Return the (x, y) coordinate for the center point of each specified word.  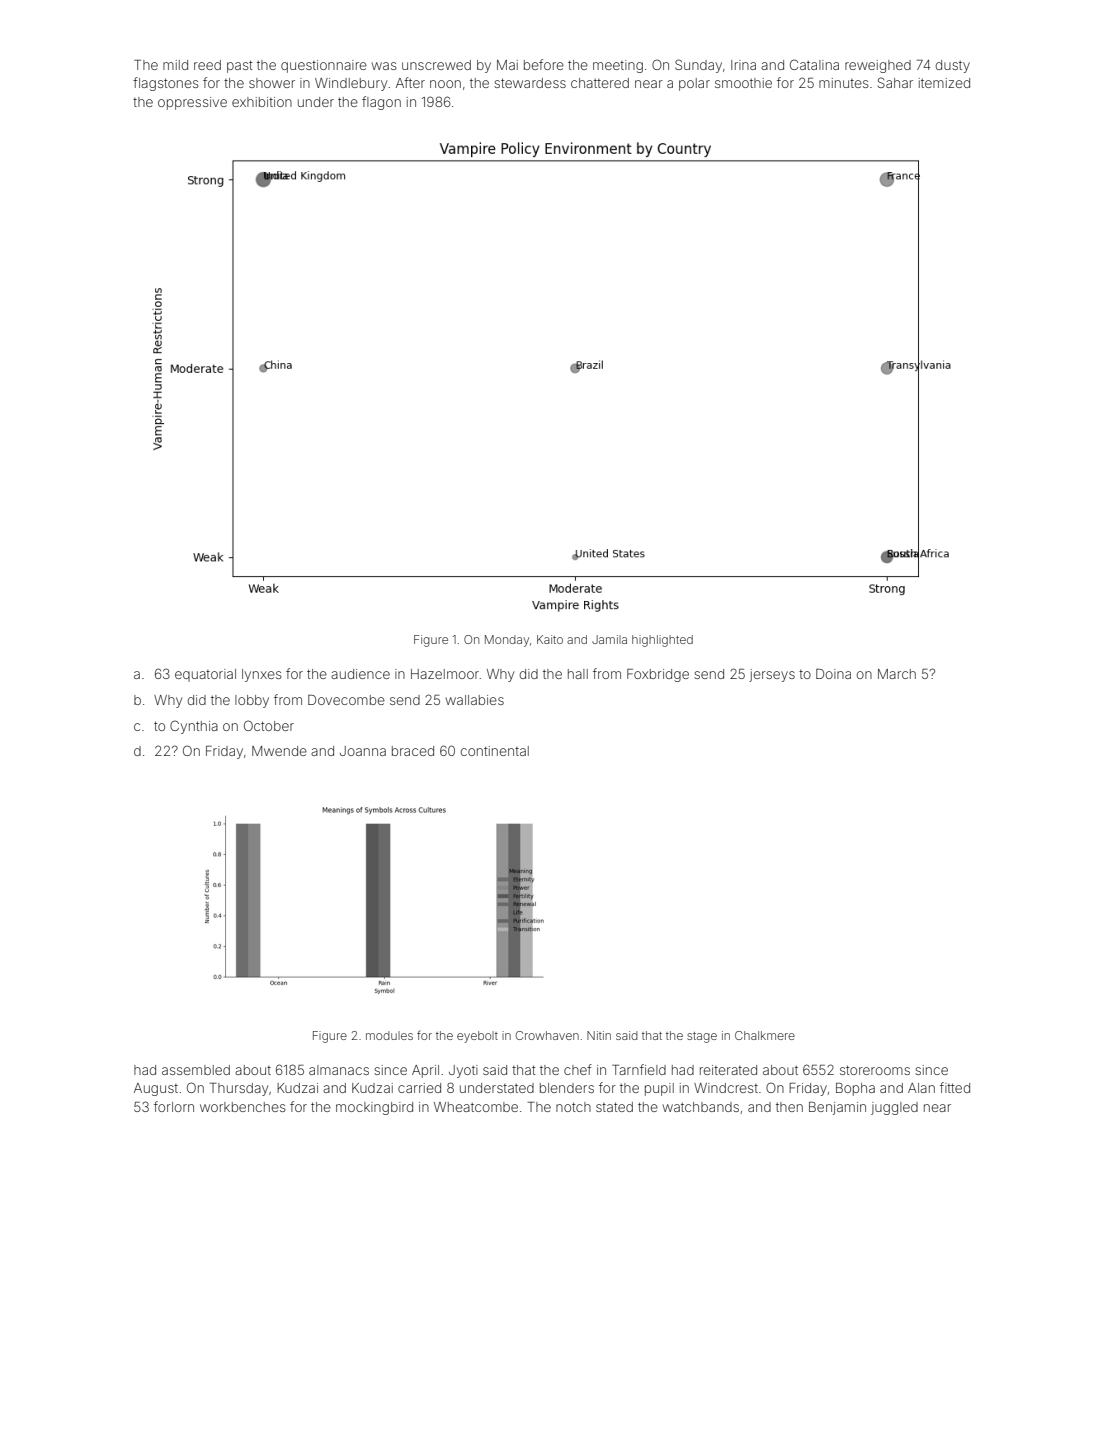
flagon (381, 103)
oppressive (192, 103)
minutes (843, 83)
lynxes (261, 675)
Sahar (895, 82)
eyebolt (477, 1037)
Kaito (550, 639)
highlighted (662, 641)
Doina (833, 674)
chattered (600, 83)
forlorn (174, 1106)
